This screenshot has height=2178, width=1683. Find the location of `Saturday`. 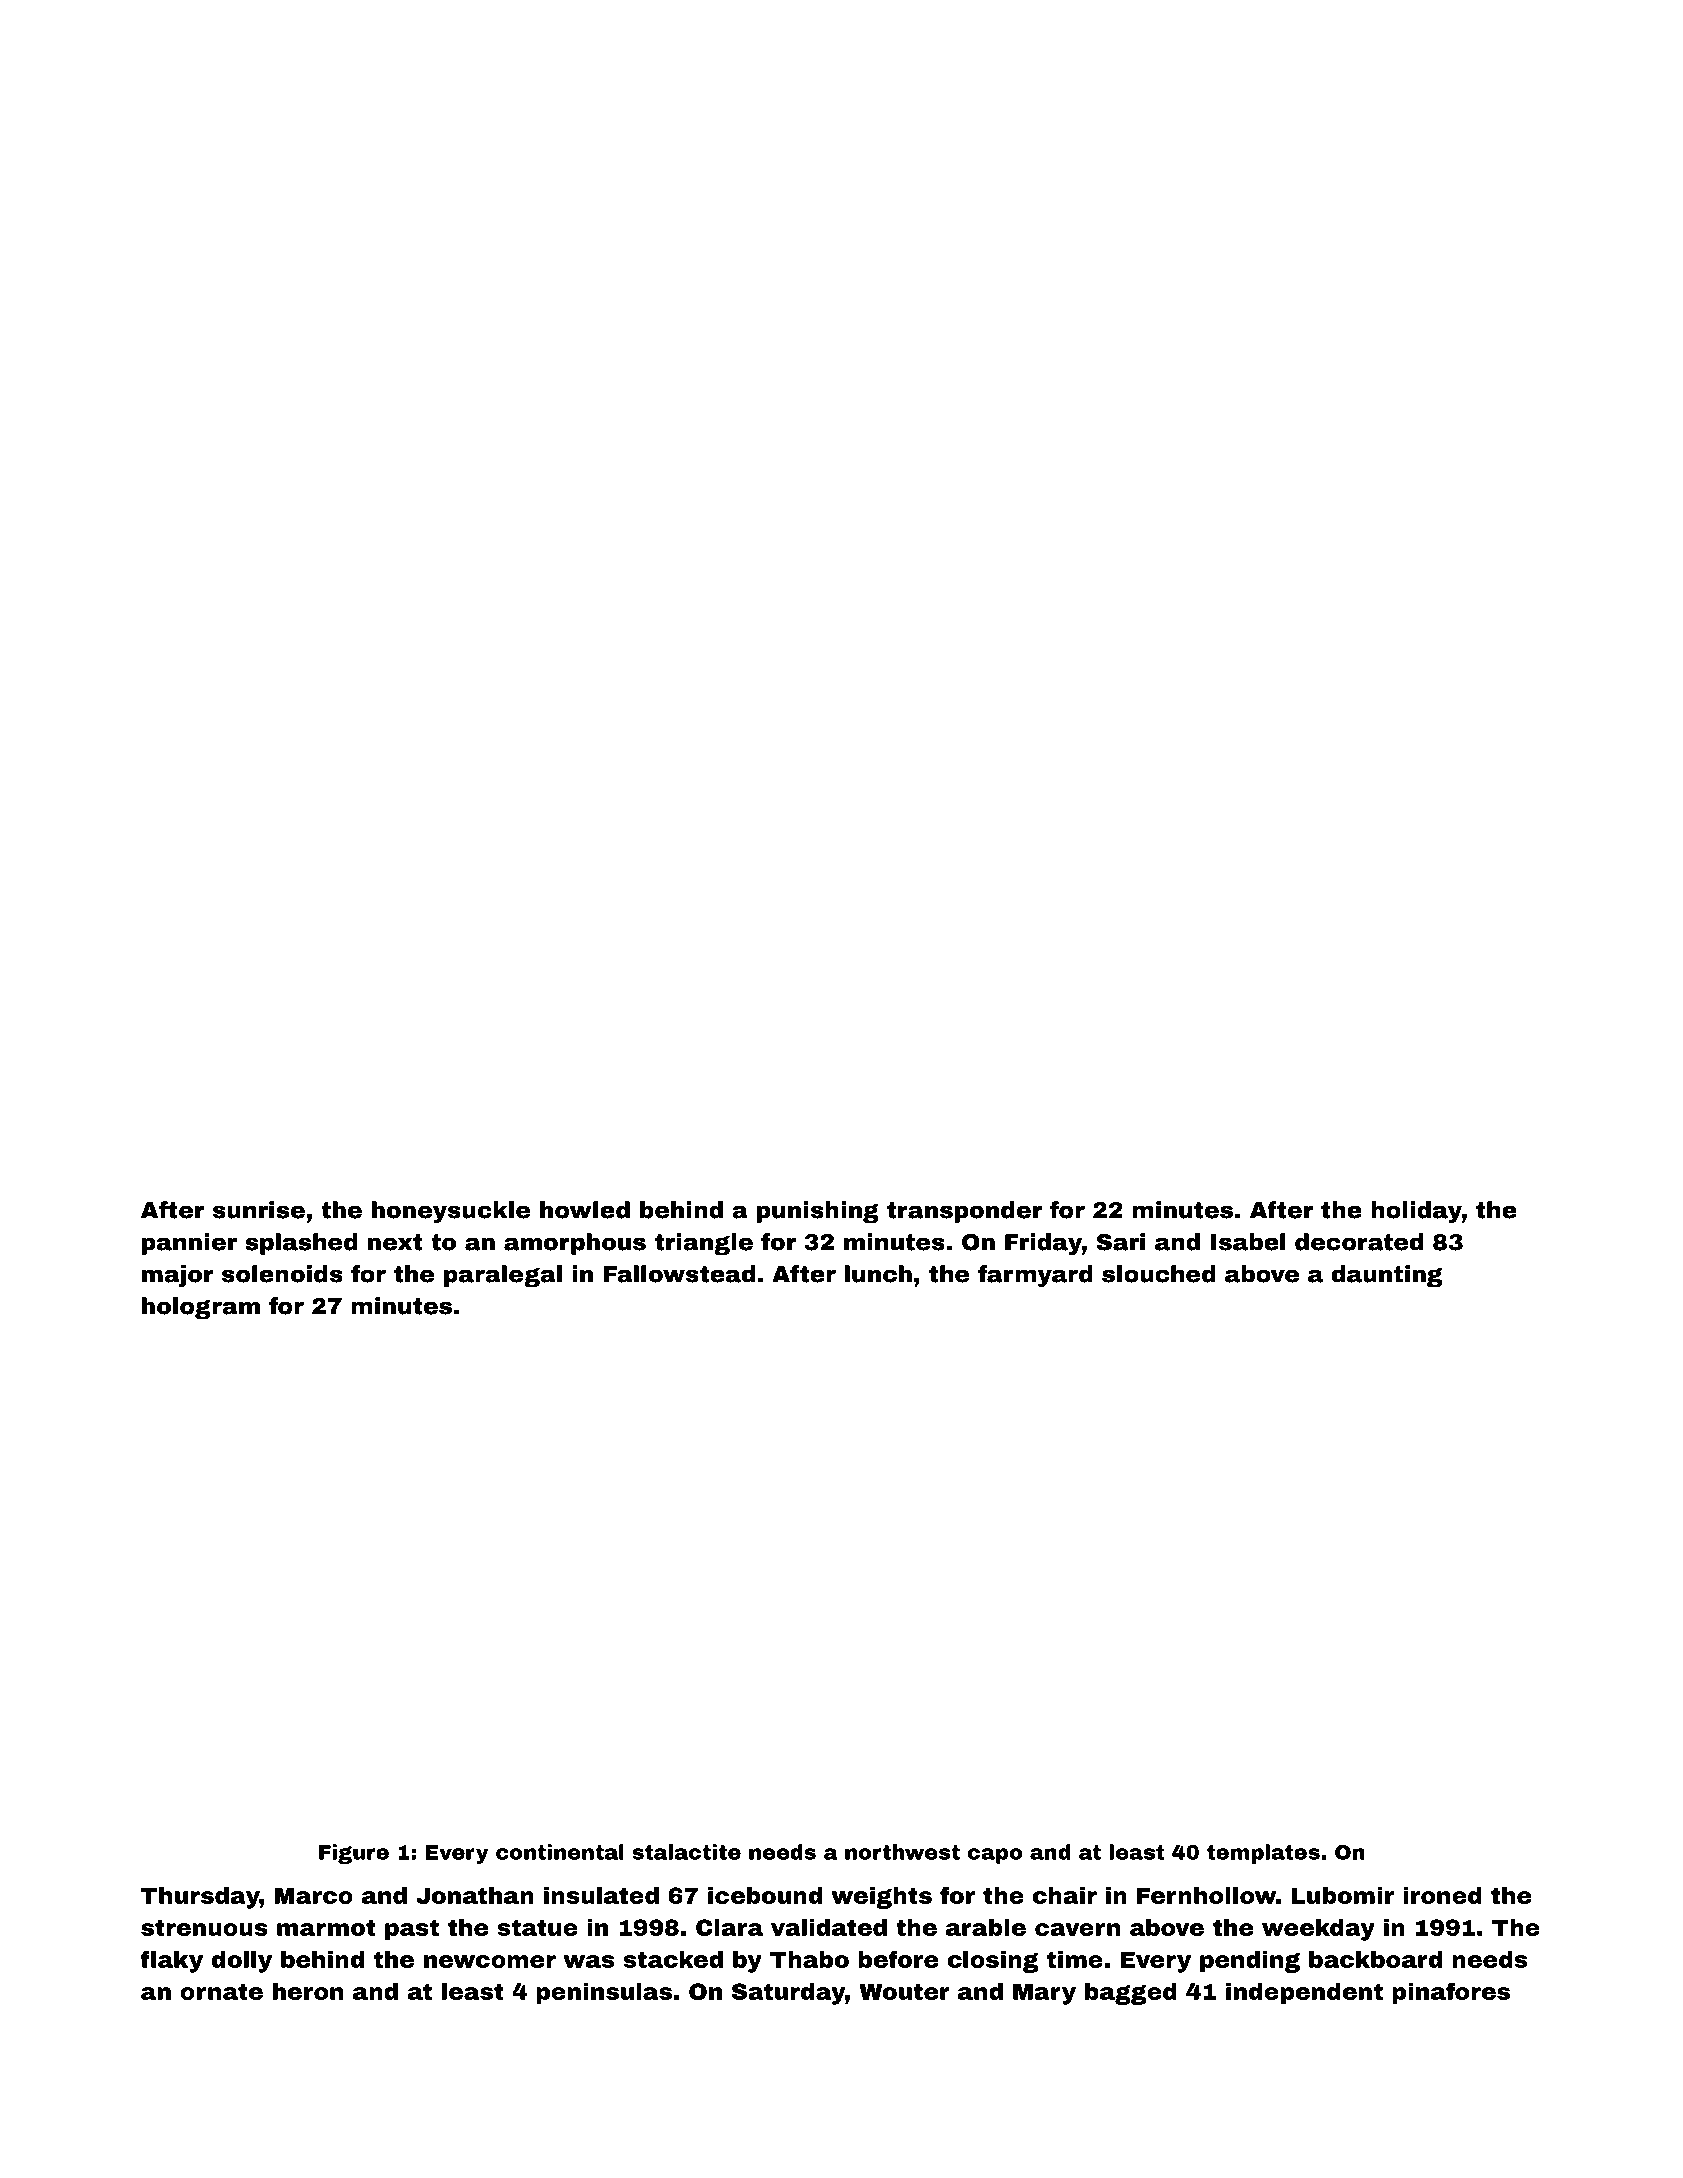

Saturday is located at coordinates (788, 1994).
